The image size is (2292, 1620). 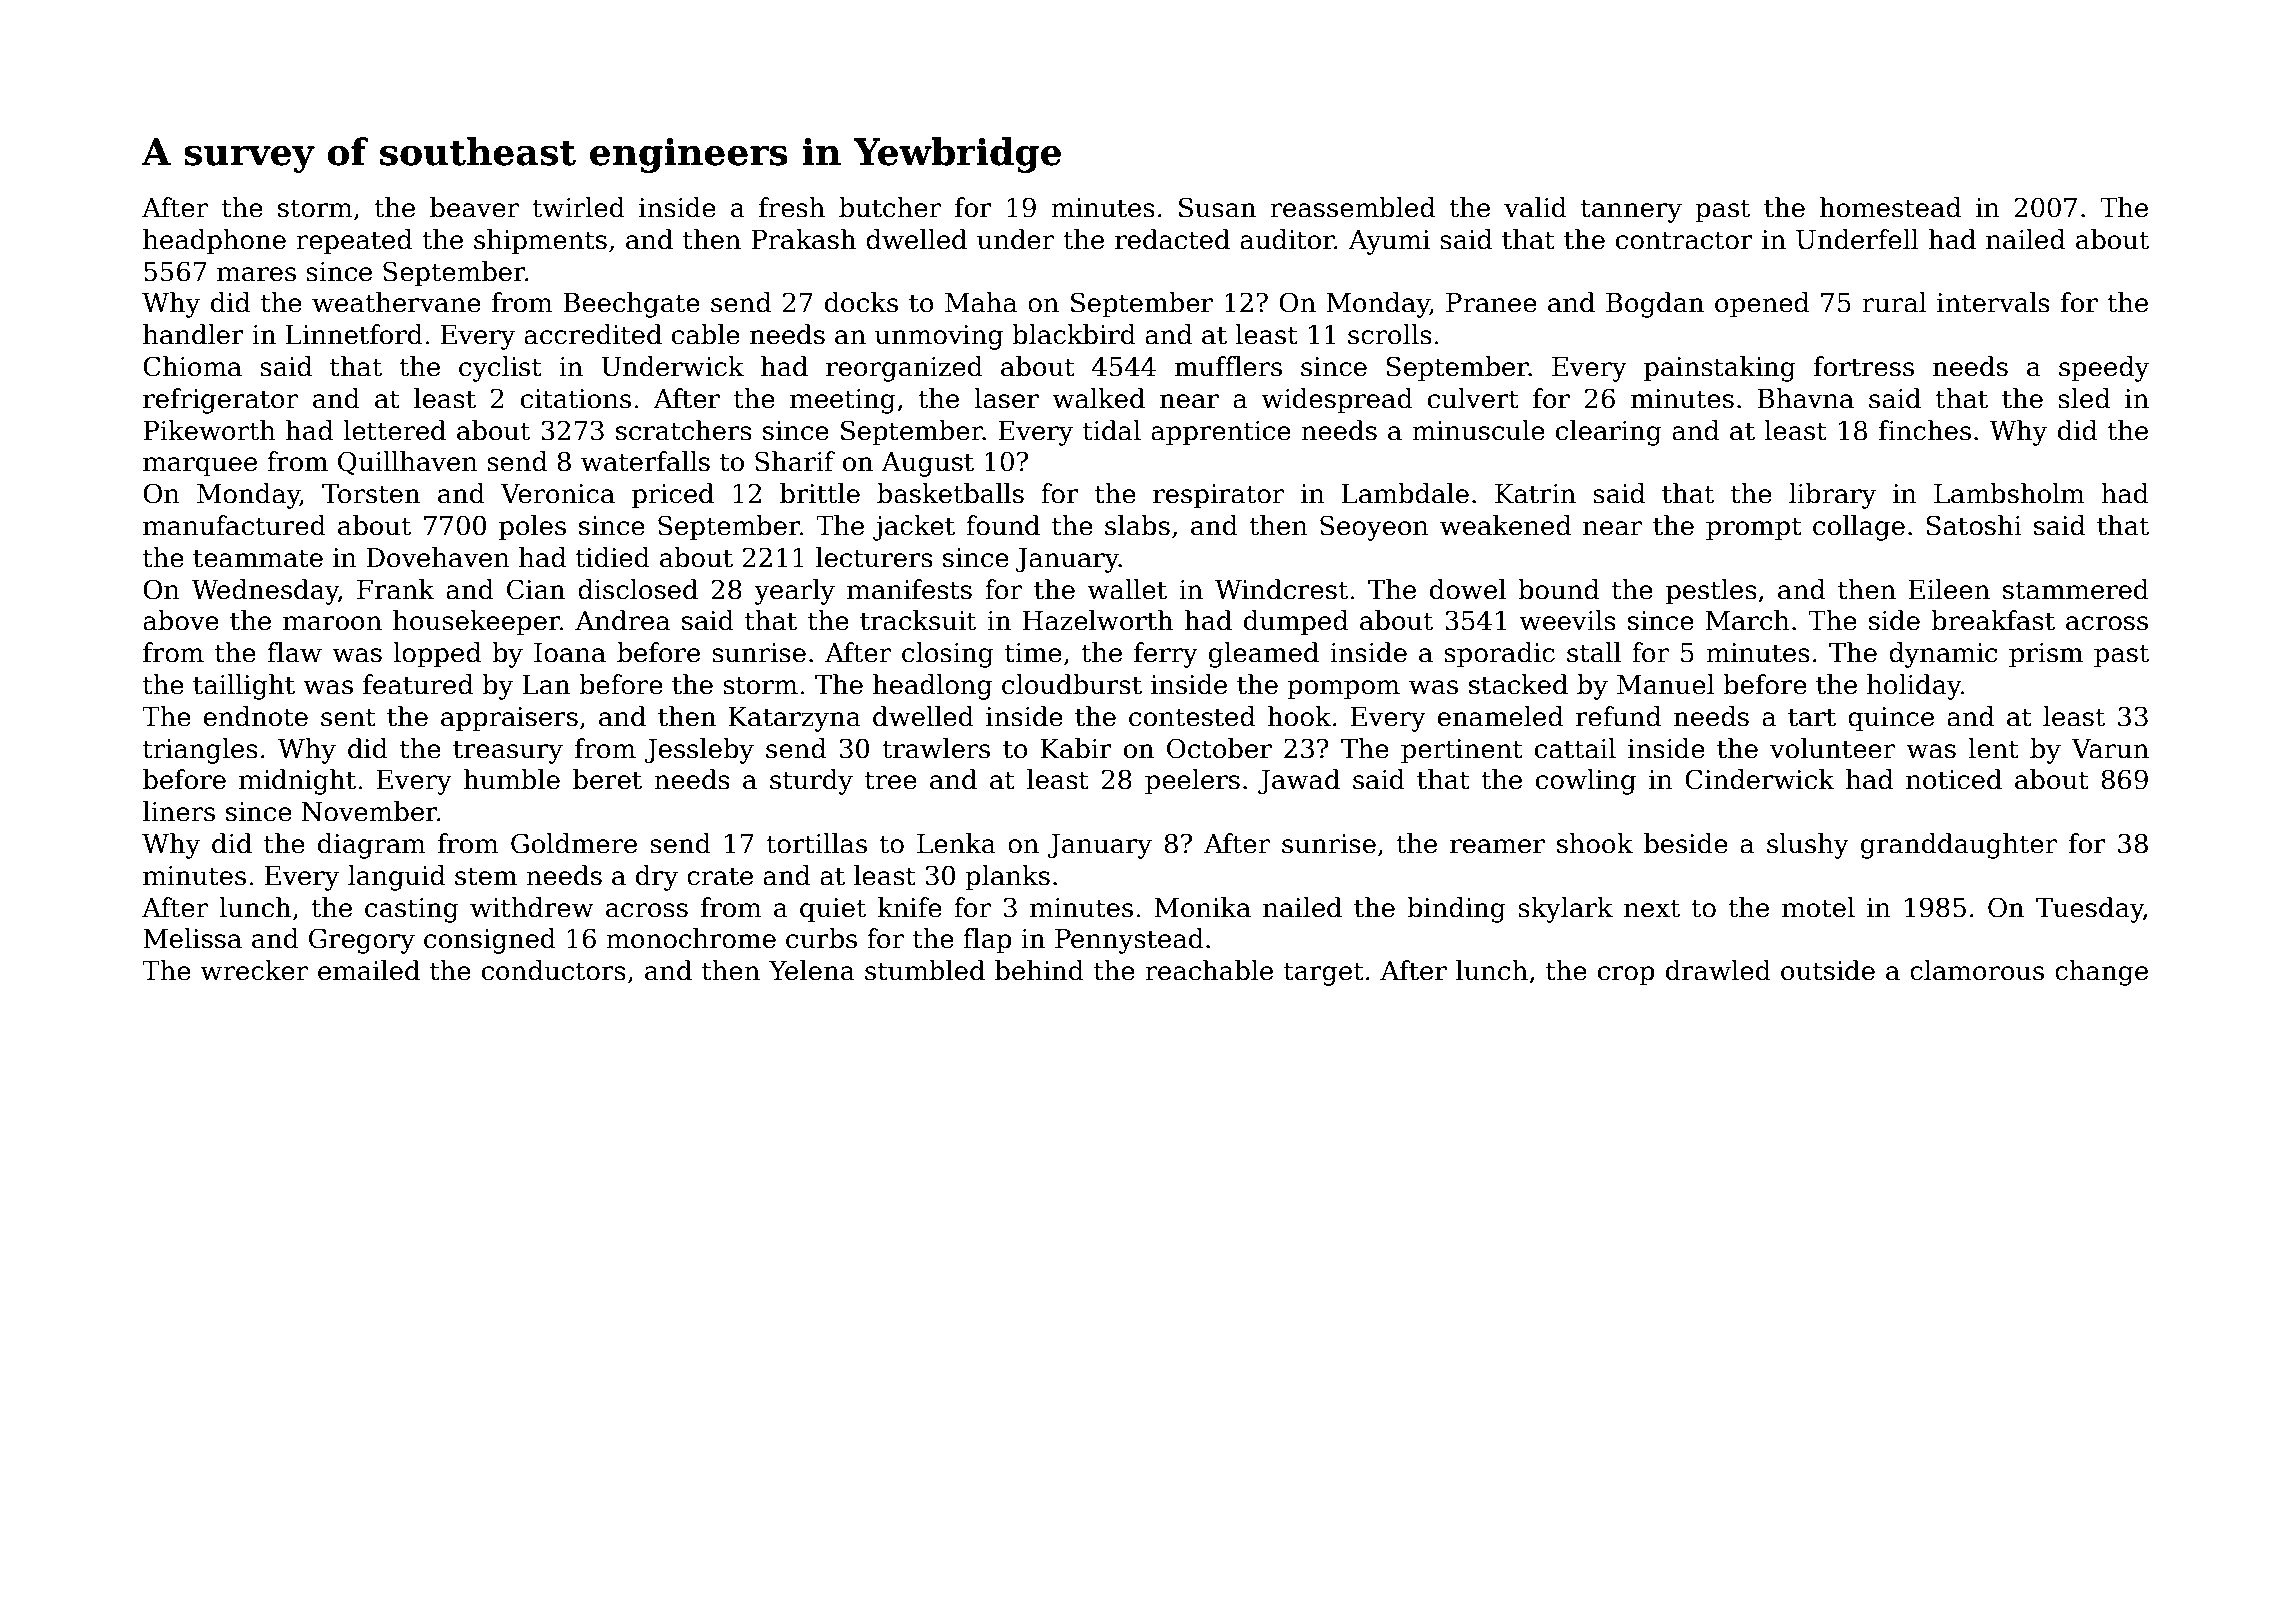 What do you see at coordinates (1324, 974) in the screenshot?
I see `target` at bounding box center [1324, 974].
